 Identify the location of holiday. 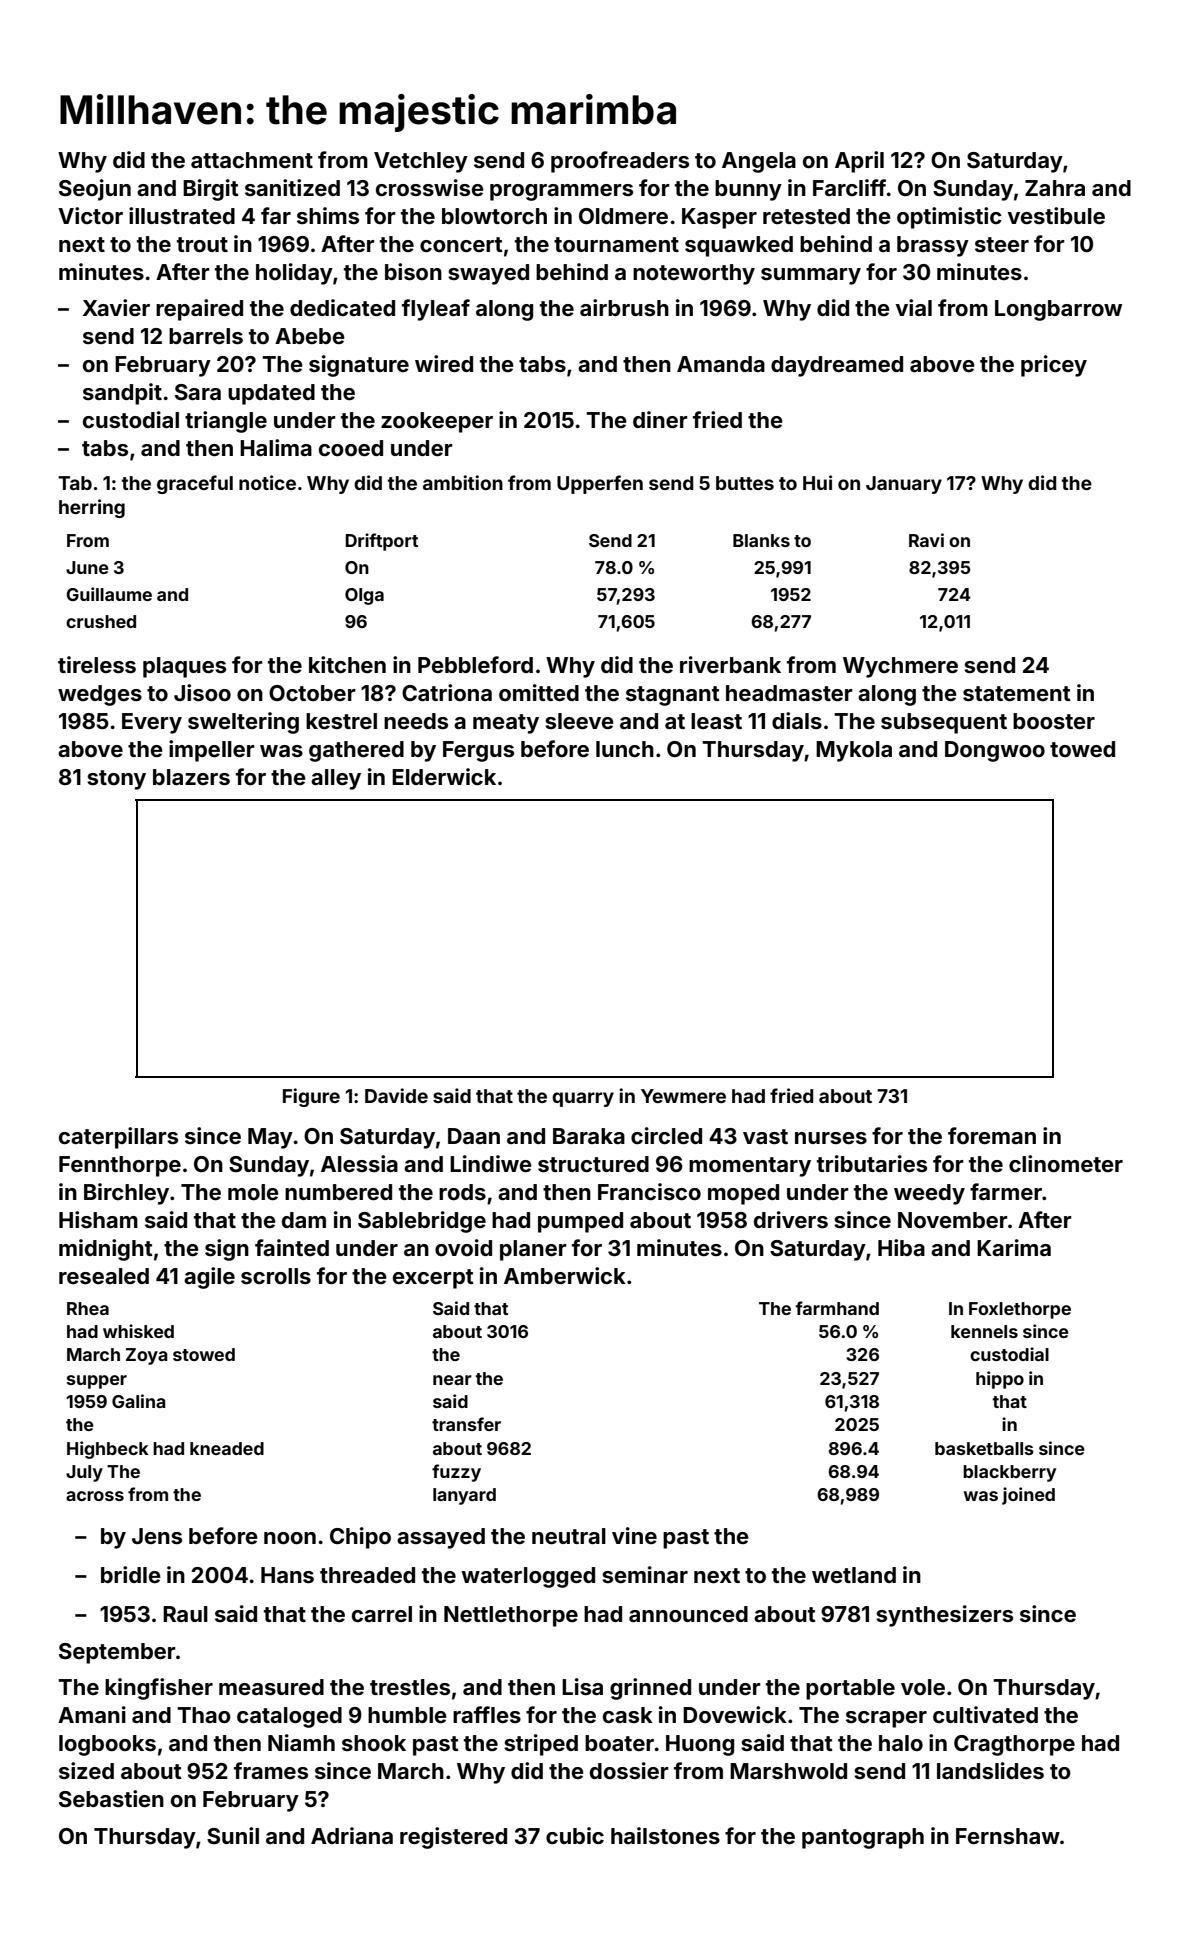
(294, 274).
